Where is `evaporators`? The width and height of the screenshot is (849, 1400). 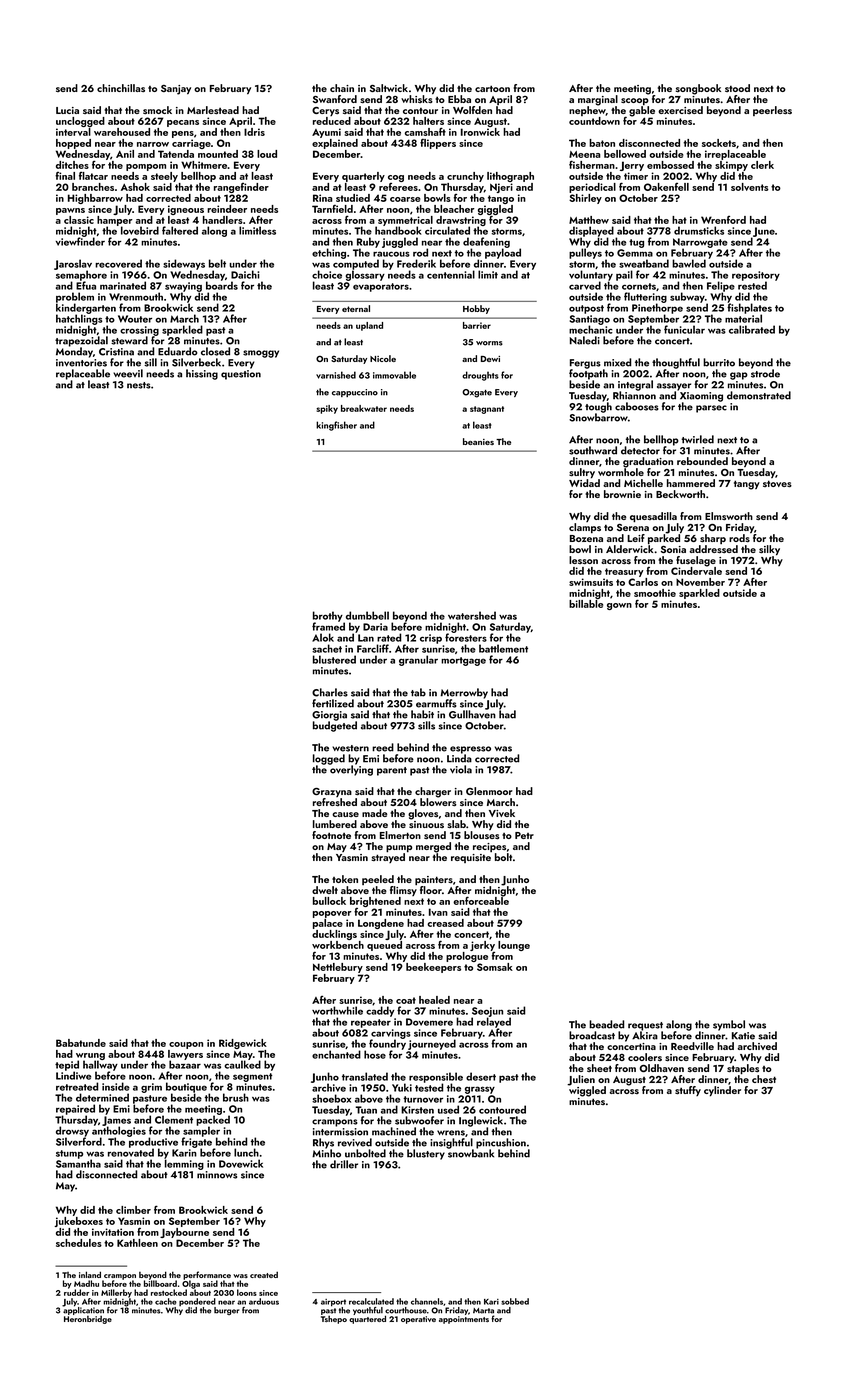 evaporators is located at coordinates (381, 287).
